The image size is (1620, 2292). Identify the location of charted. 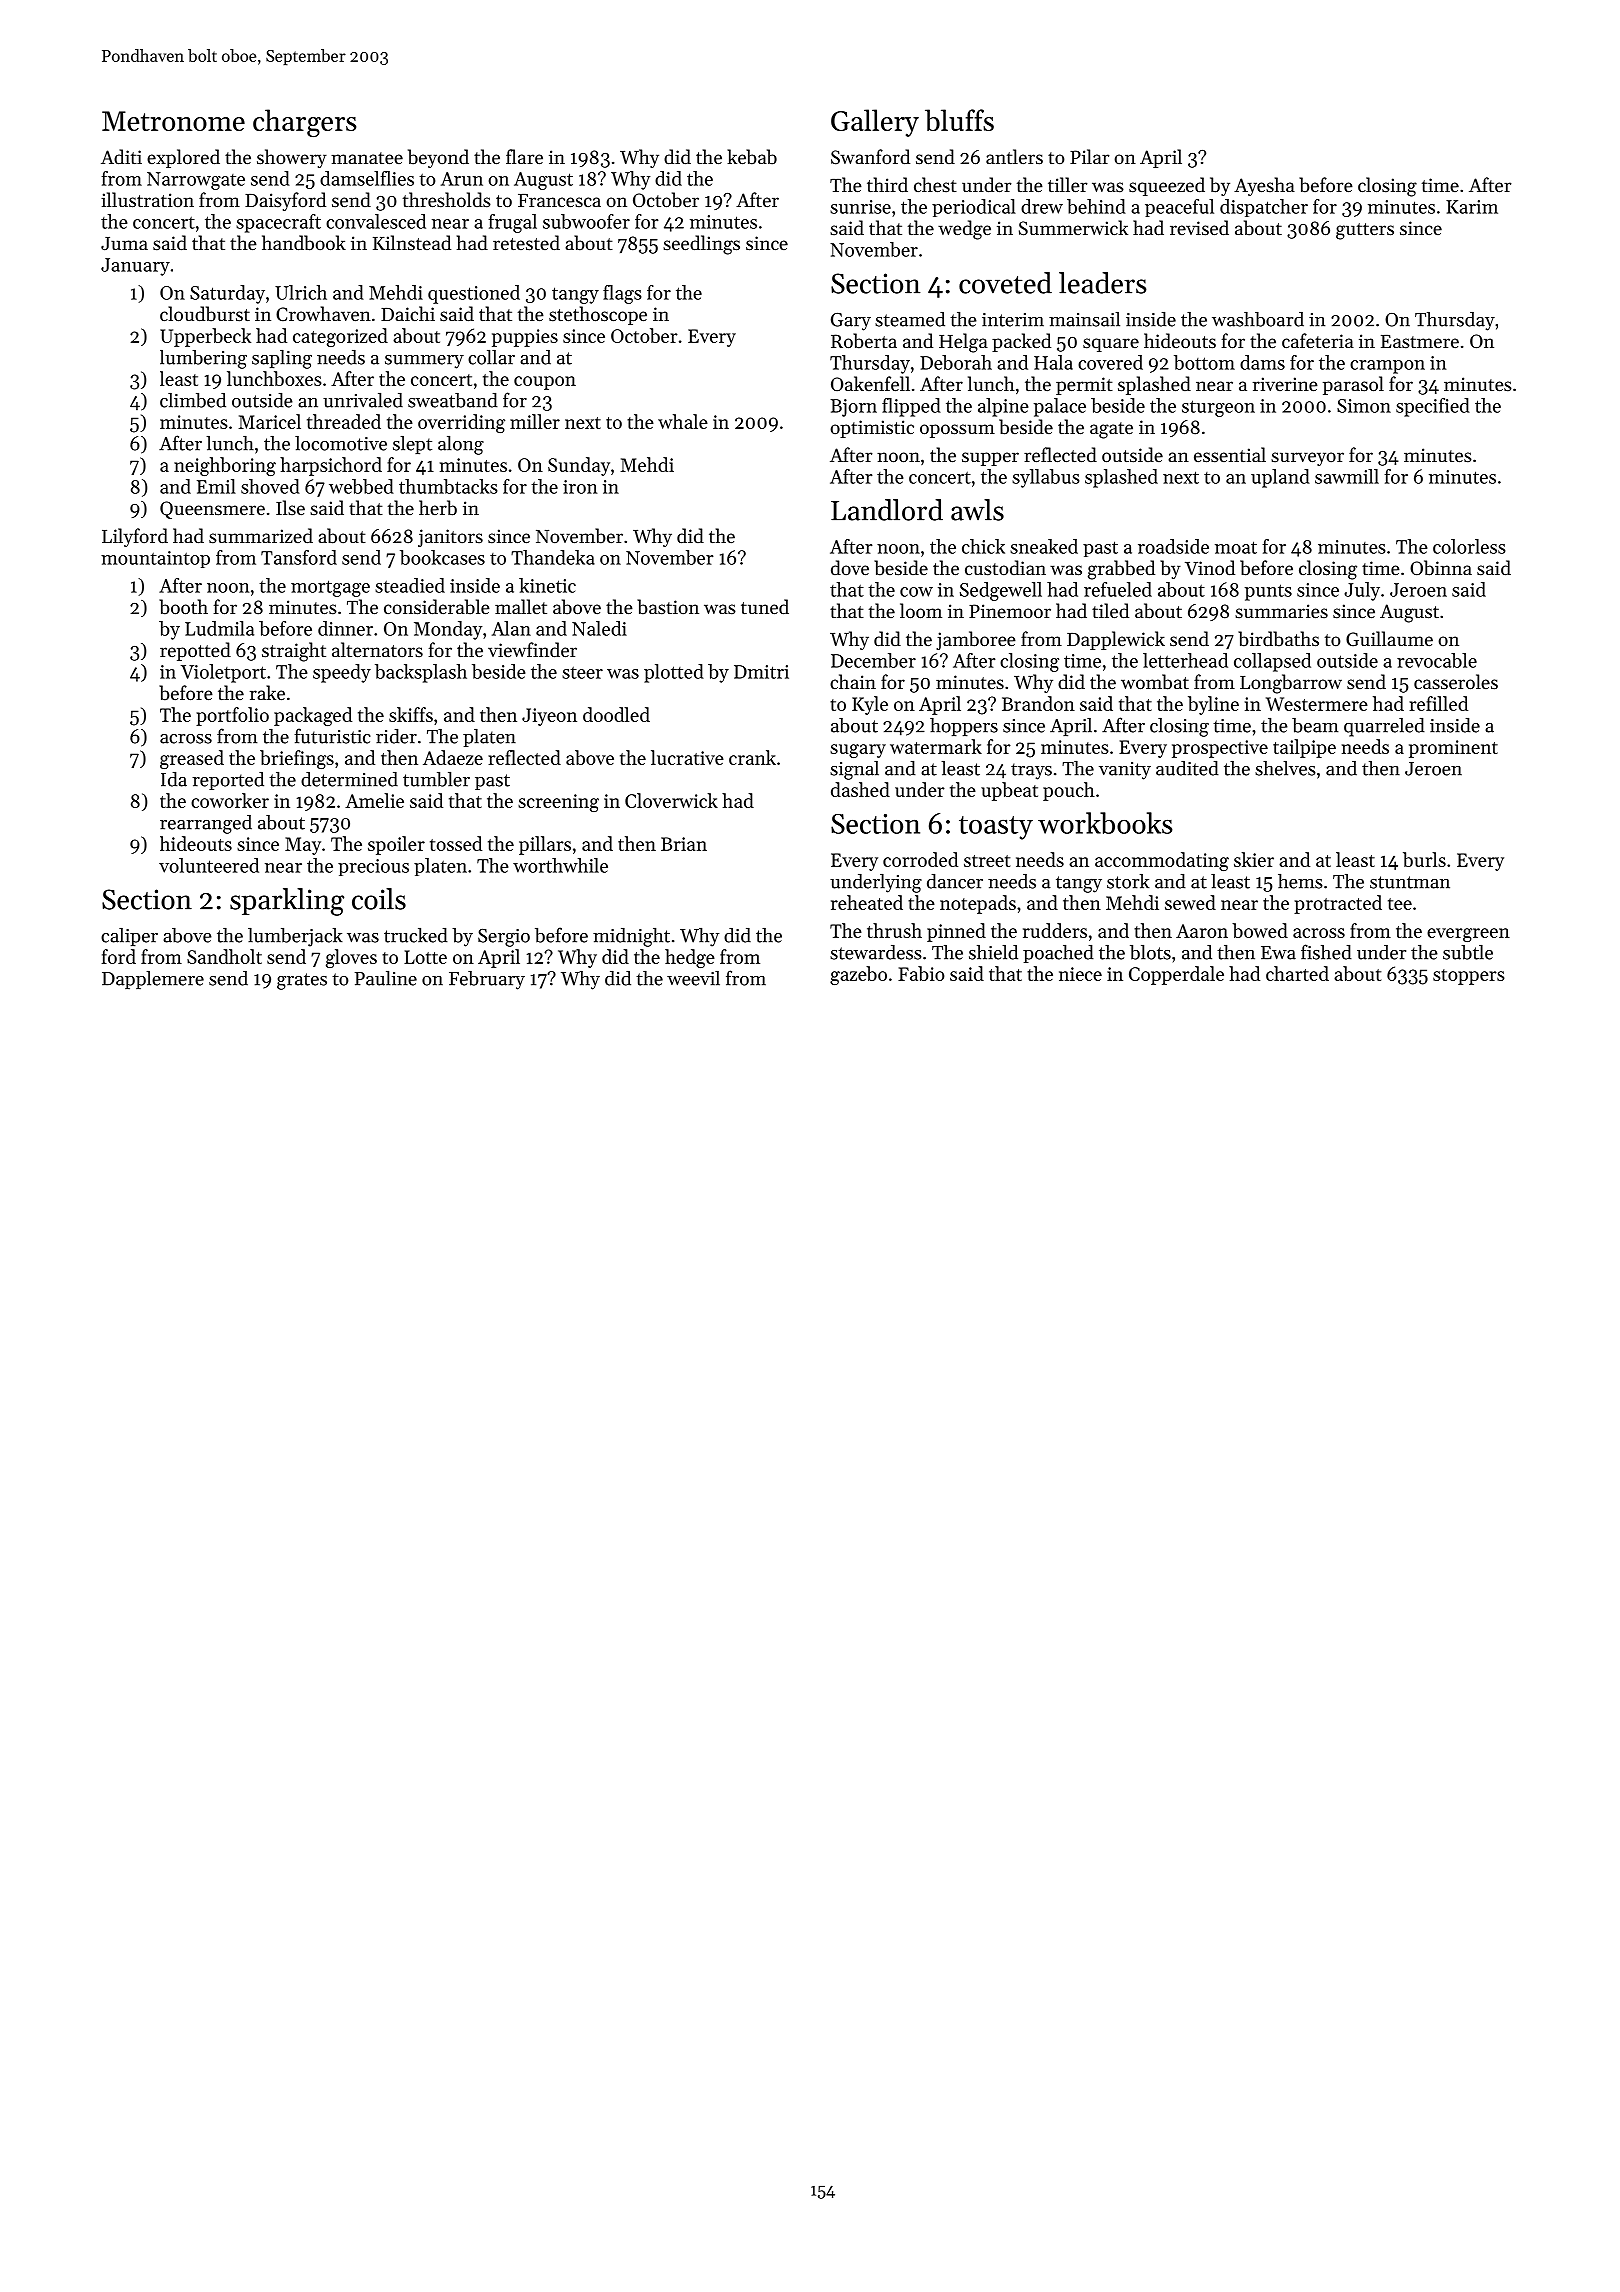
(1297, 973).
